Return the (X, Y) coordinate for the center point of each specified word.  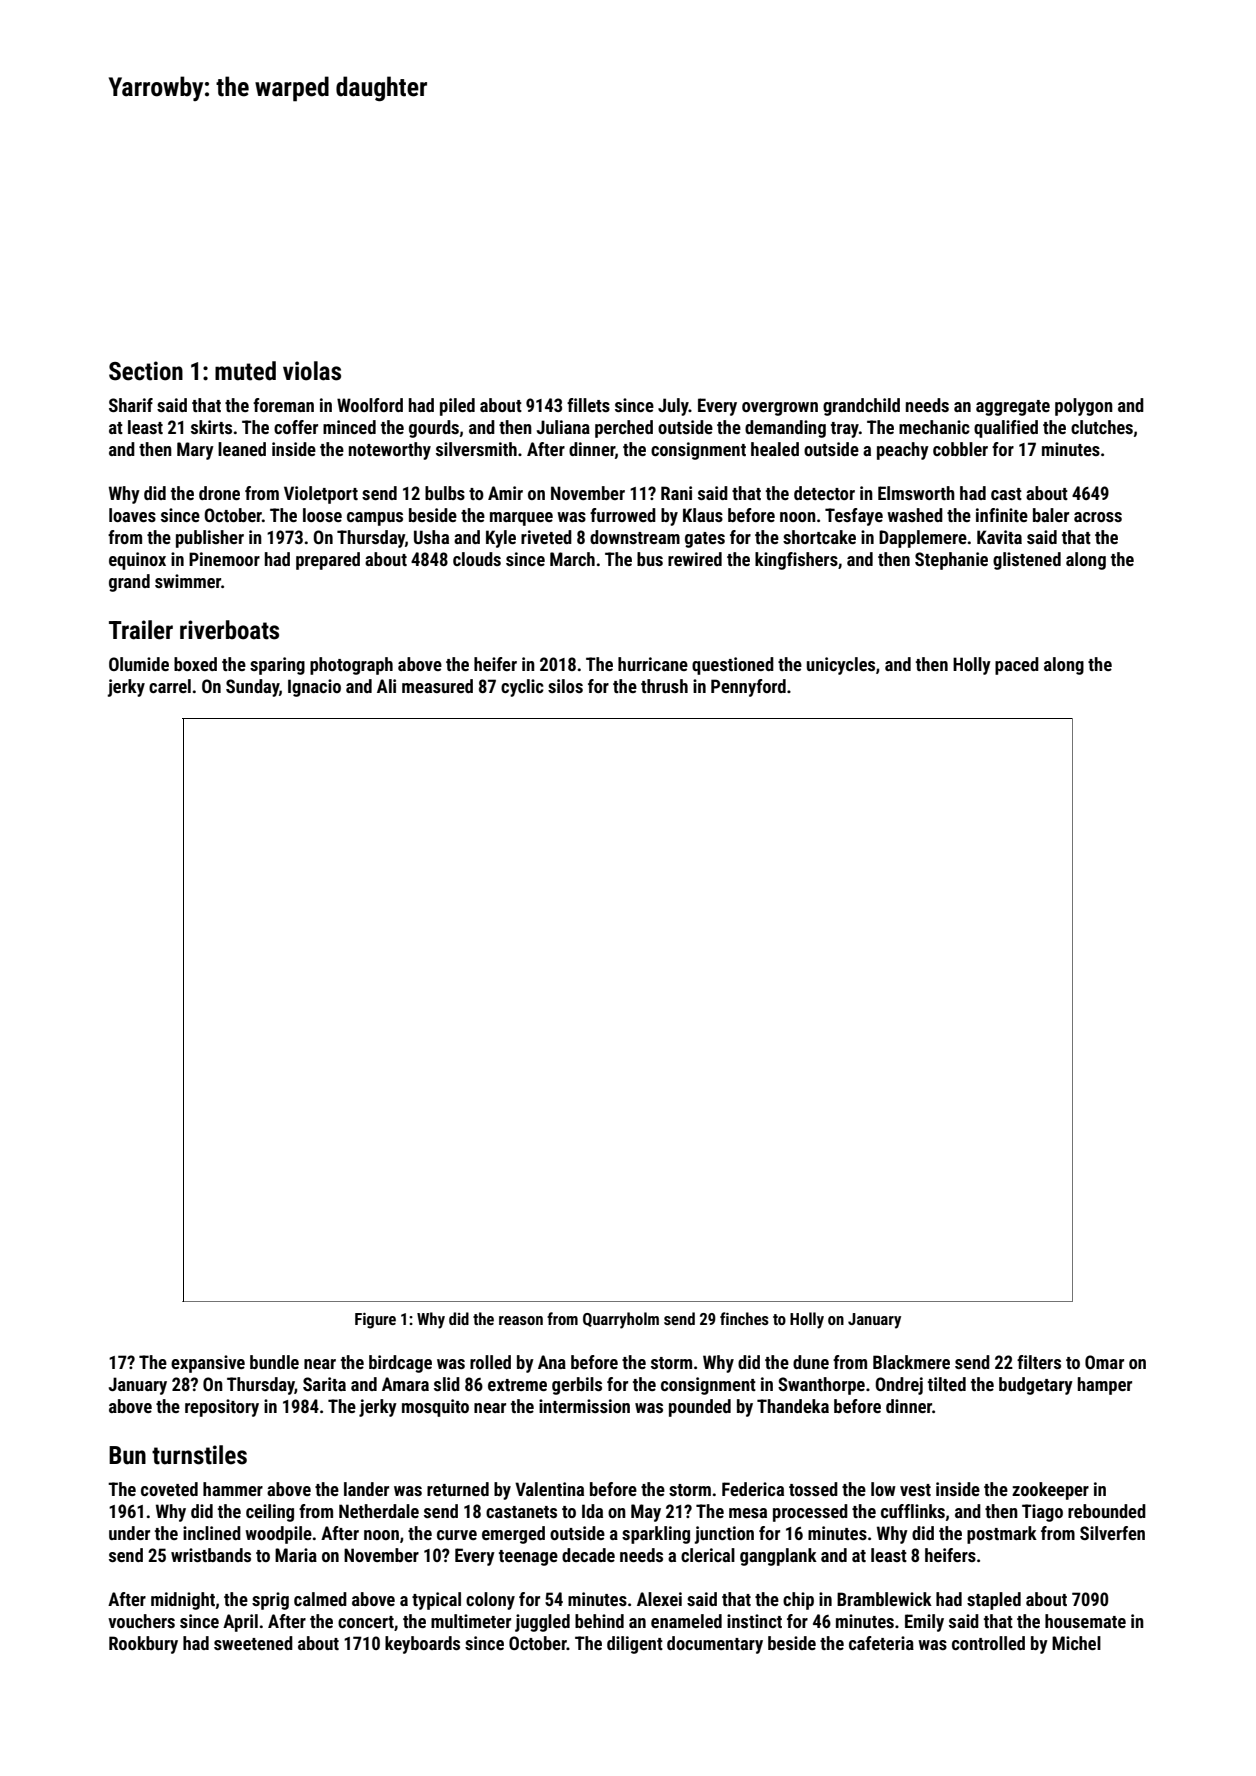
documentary (715, 1645)
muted (245, 371)
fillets (588, 405)
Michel (1076, 1643)
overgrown (780, 409)
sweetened (253, 1643)
